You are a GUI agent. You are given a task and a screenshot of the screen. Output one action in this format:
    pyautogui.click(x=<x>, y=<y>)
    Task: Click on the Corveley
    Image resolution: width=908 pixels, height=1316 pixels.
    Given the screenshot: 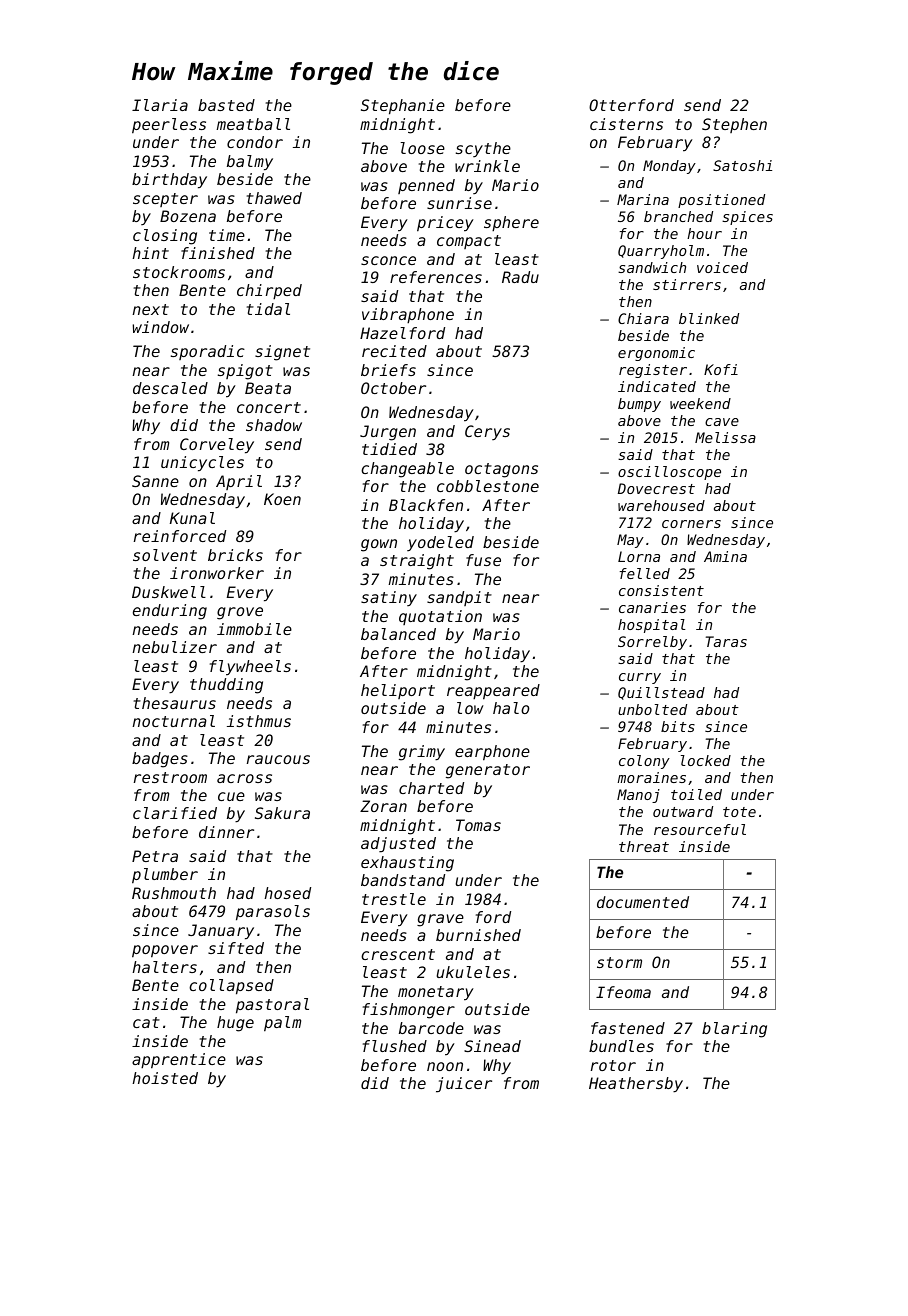 What is the action you would take?
    pyautogui.click(x=217, y=446)
